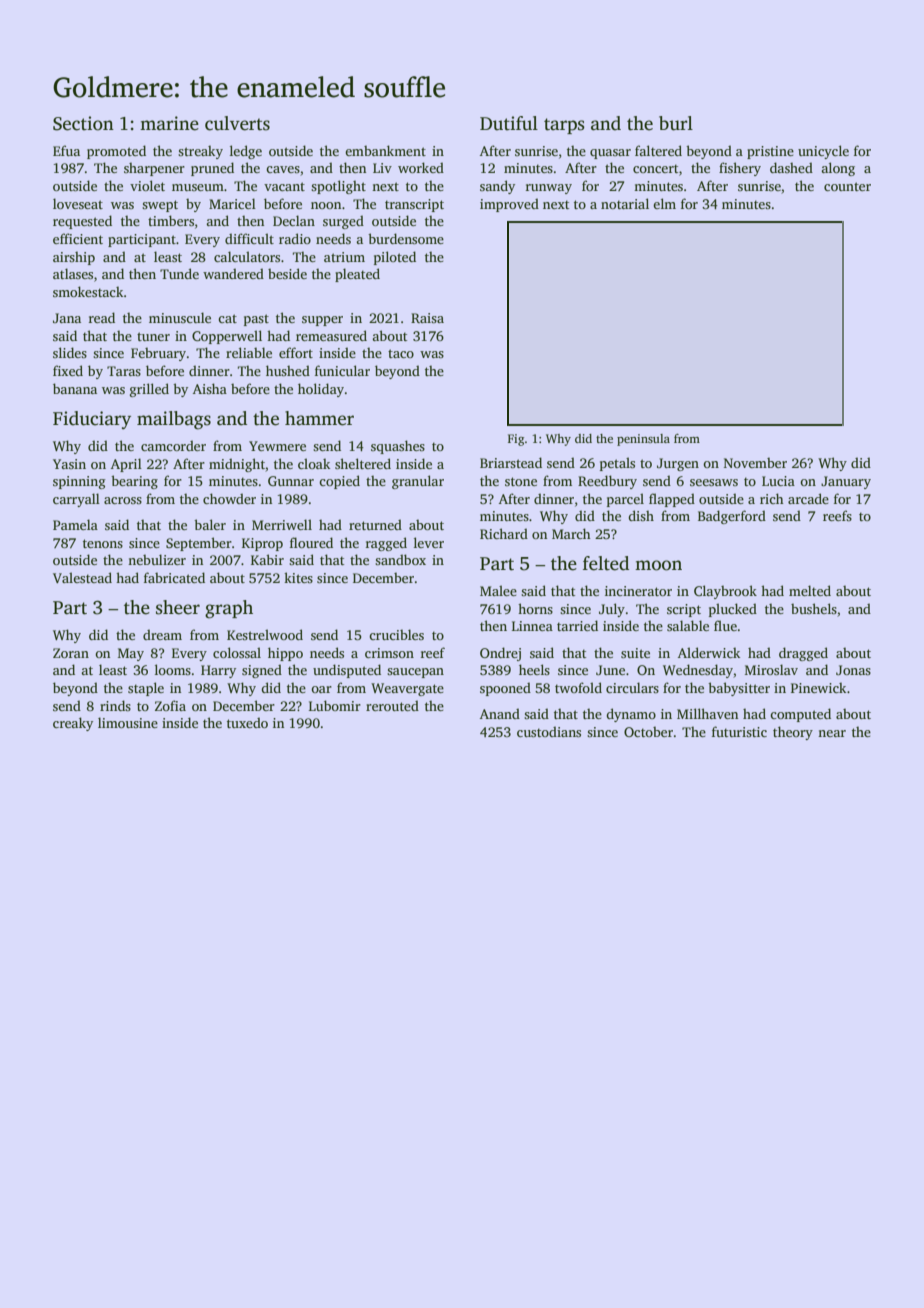 The width and height of the screenshot is (924, 1308). I want to click on custodians, so click(549, 731).
